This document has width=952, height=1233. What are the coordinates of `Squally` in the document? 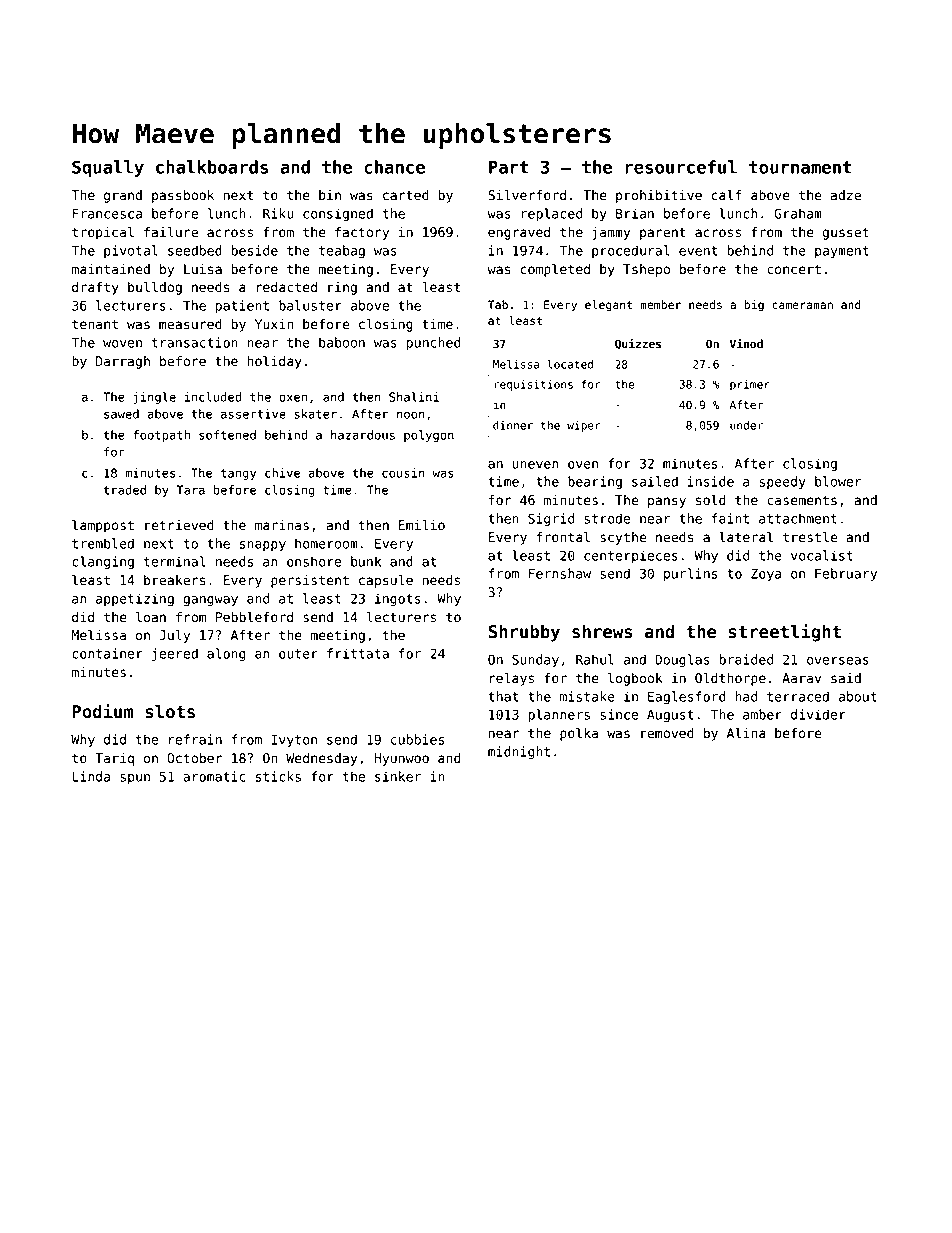 It's located at (108, 168).
